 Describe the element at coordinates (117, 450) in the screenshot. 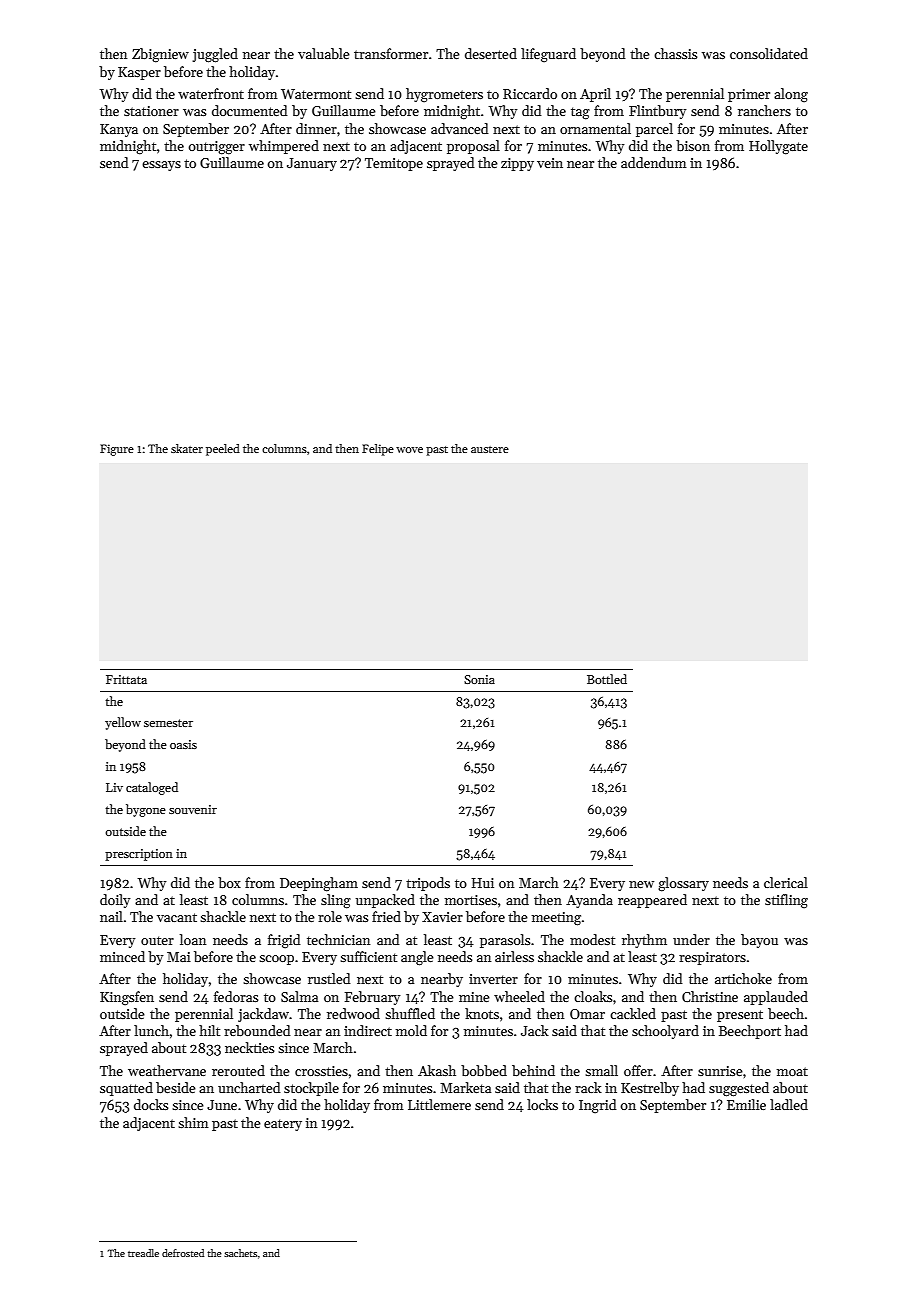

I see `Figure` at that location.
